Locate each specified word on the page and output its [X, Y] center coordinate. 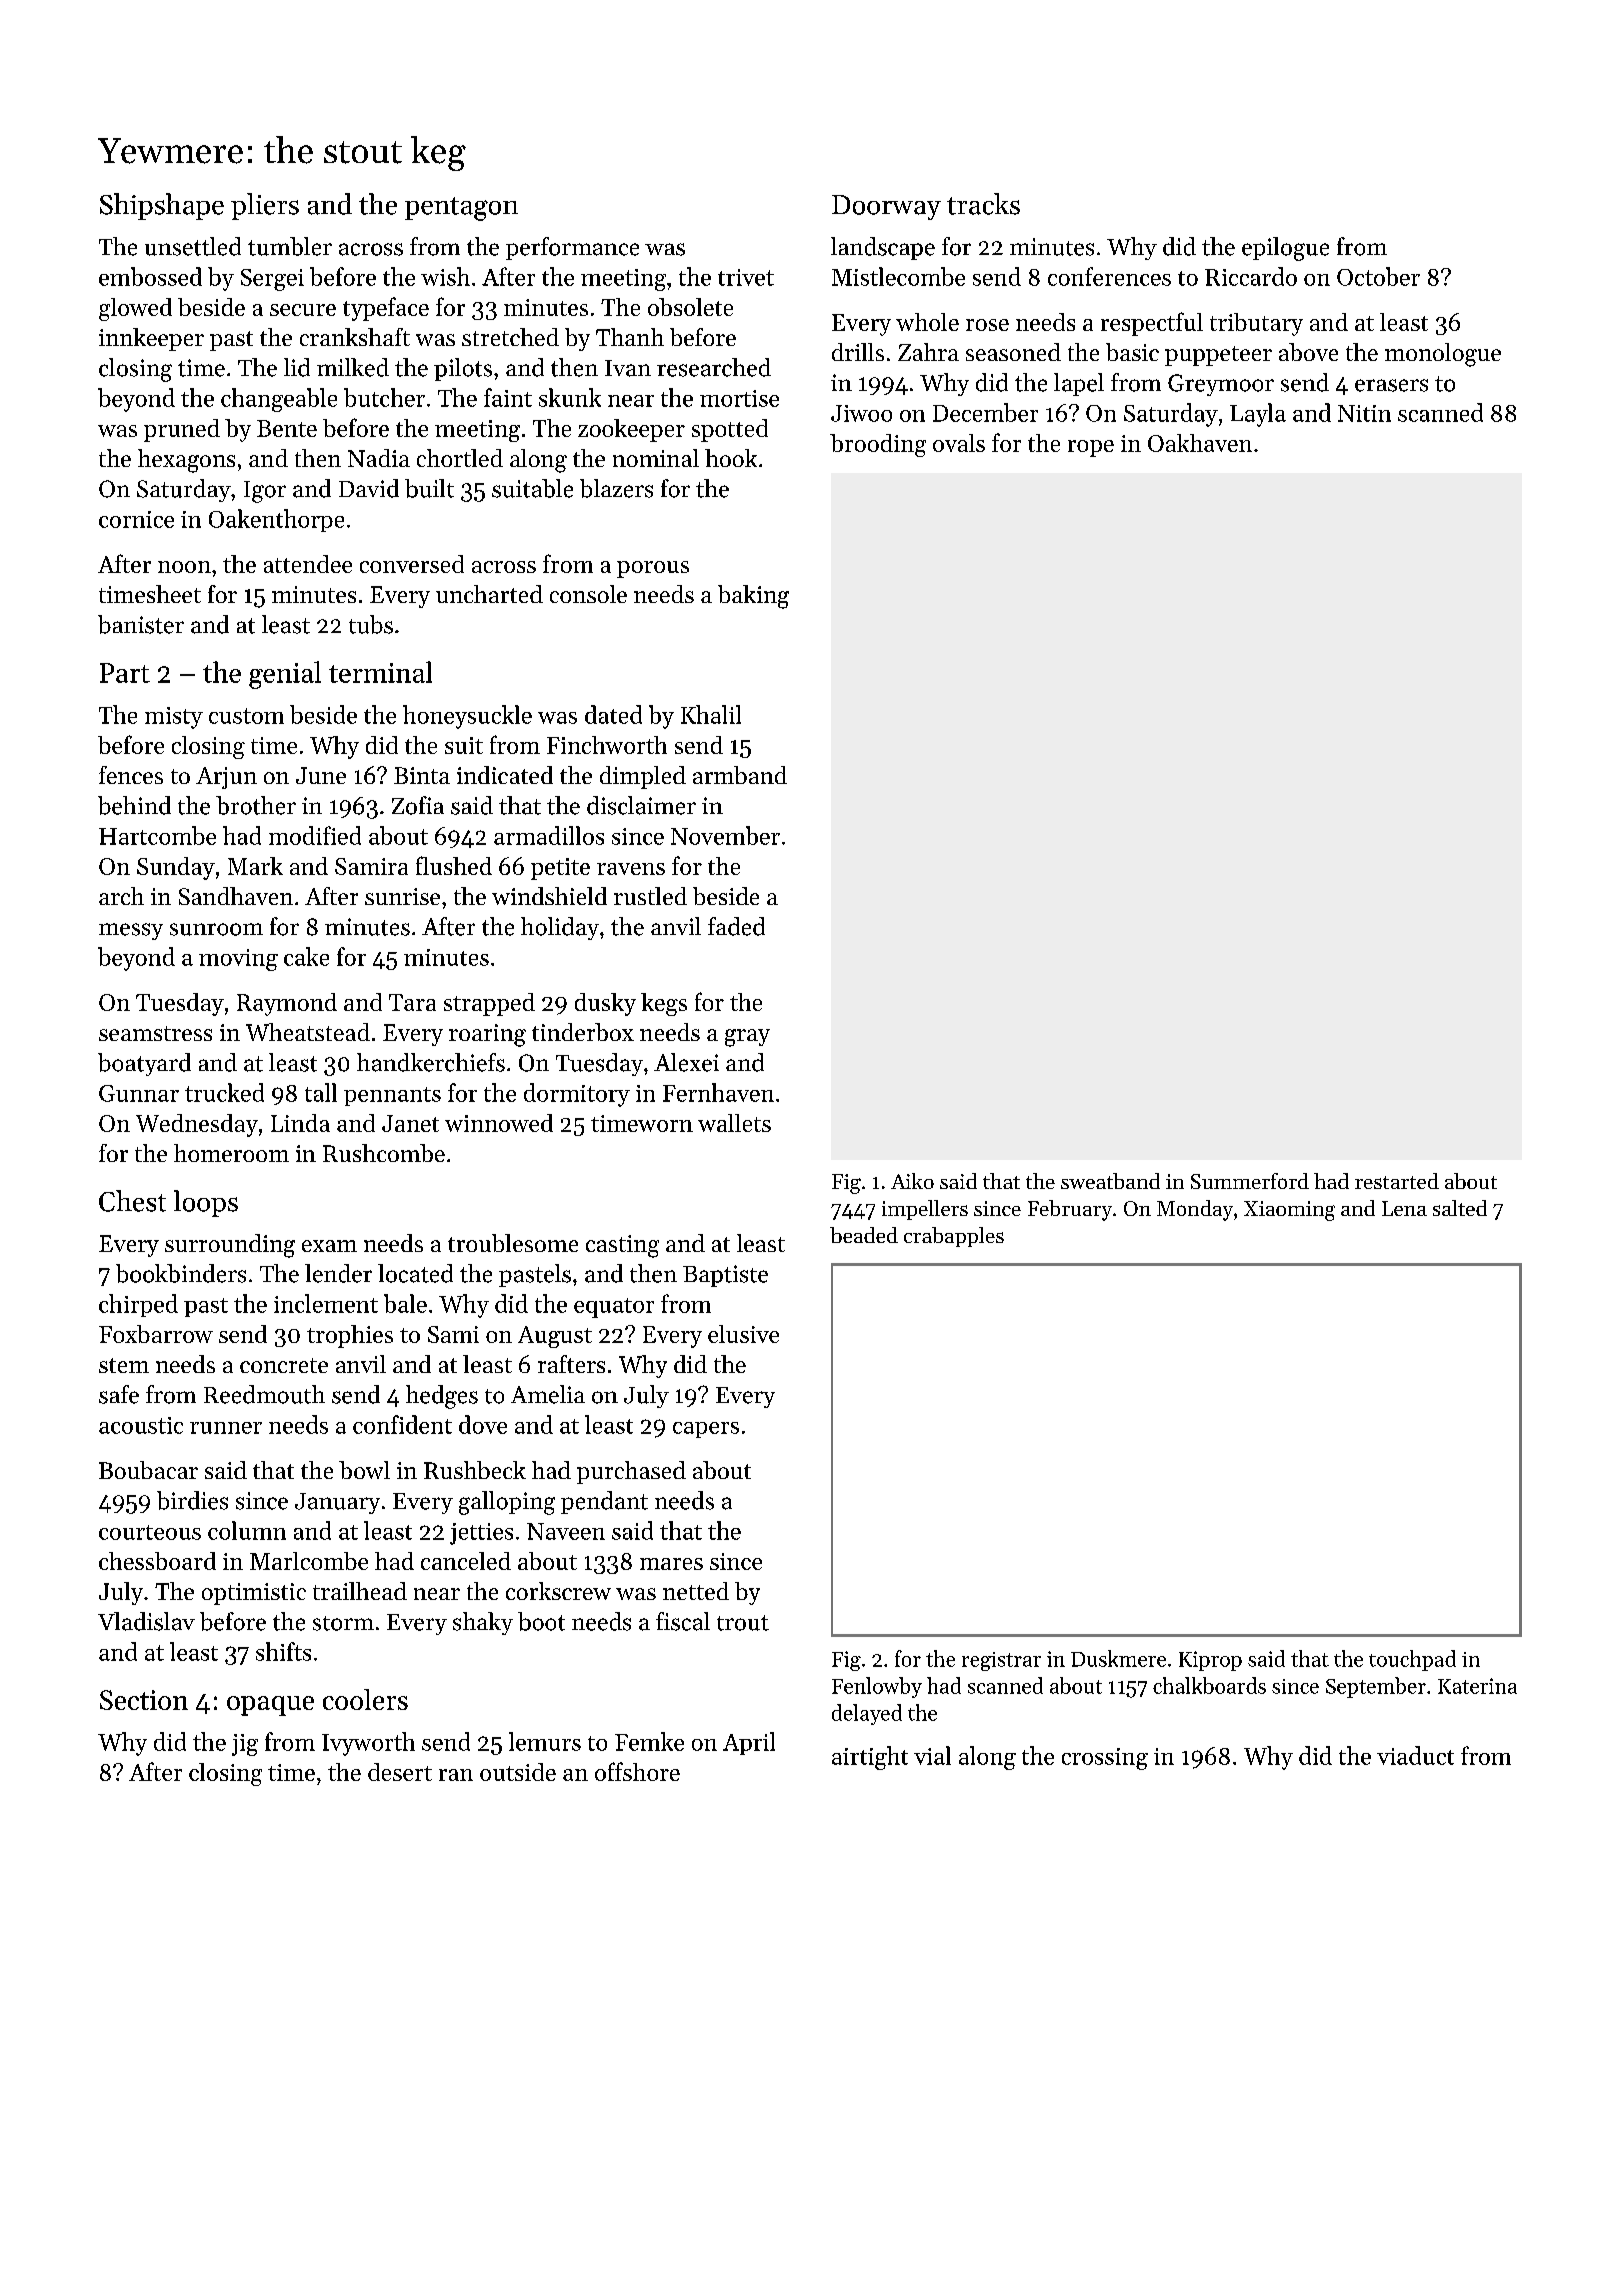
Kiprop [1210, 1661]
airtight [870, 1758]
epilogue [1285, 249]
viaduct [1415, 1755]
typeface [386, 309]
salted [1460, 1208]
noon [184, 567]
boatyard [144, 1064]
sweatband [1110, 1181]
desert [400, 1772]
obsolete [690, 307]
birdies [192, 1500]
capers [706, 1430]
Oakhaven [1200, 443]
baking [753, 597]
